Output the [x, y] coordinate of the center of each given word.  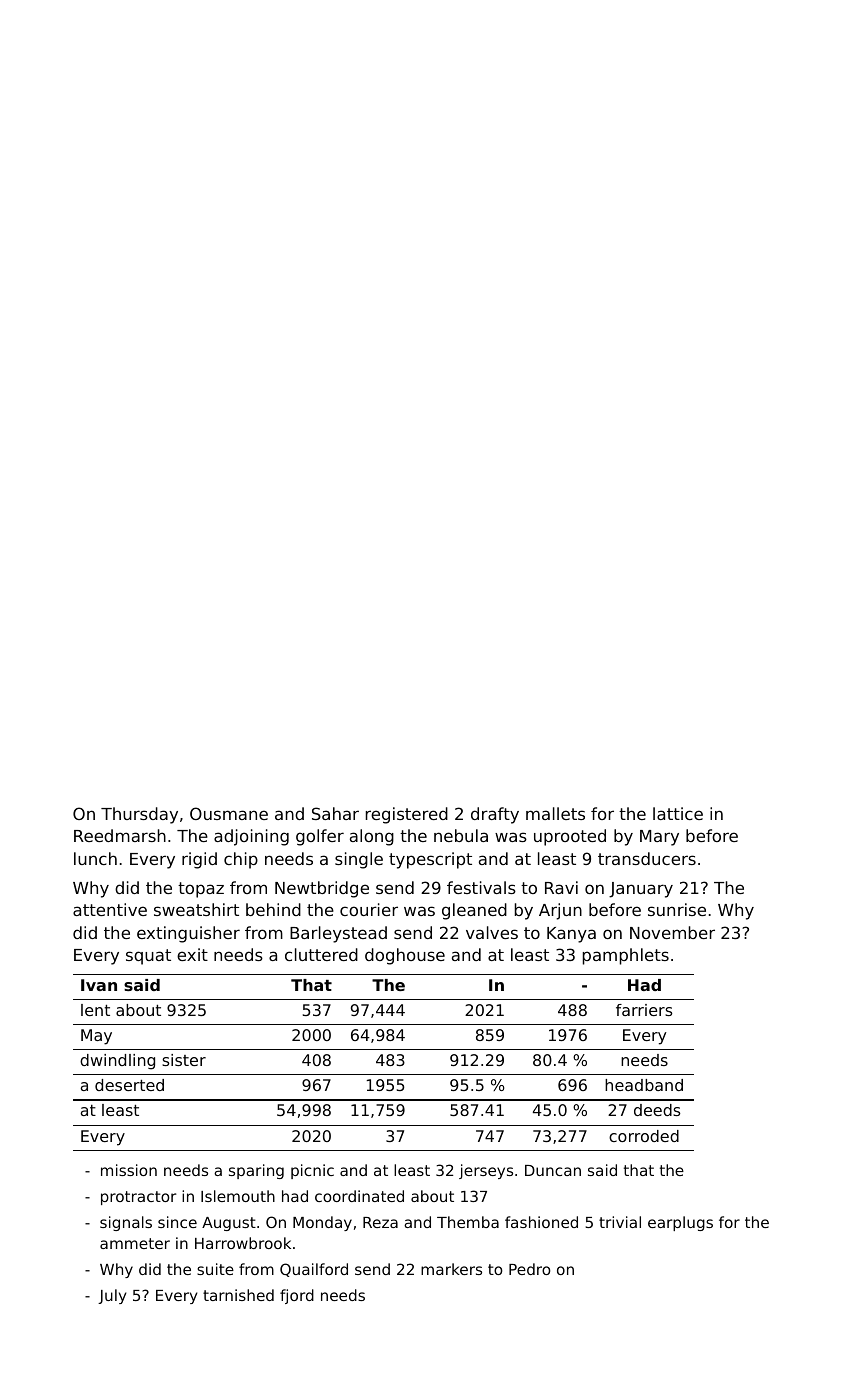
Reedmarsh [120, 835]
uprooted [570, 837]
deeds [657, 1110]
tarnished [238, 1295]
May [96, 1037]
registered [407, 815]
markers [451, 1269]
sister [184, 1060]
